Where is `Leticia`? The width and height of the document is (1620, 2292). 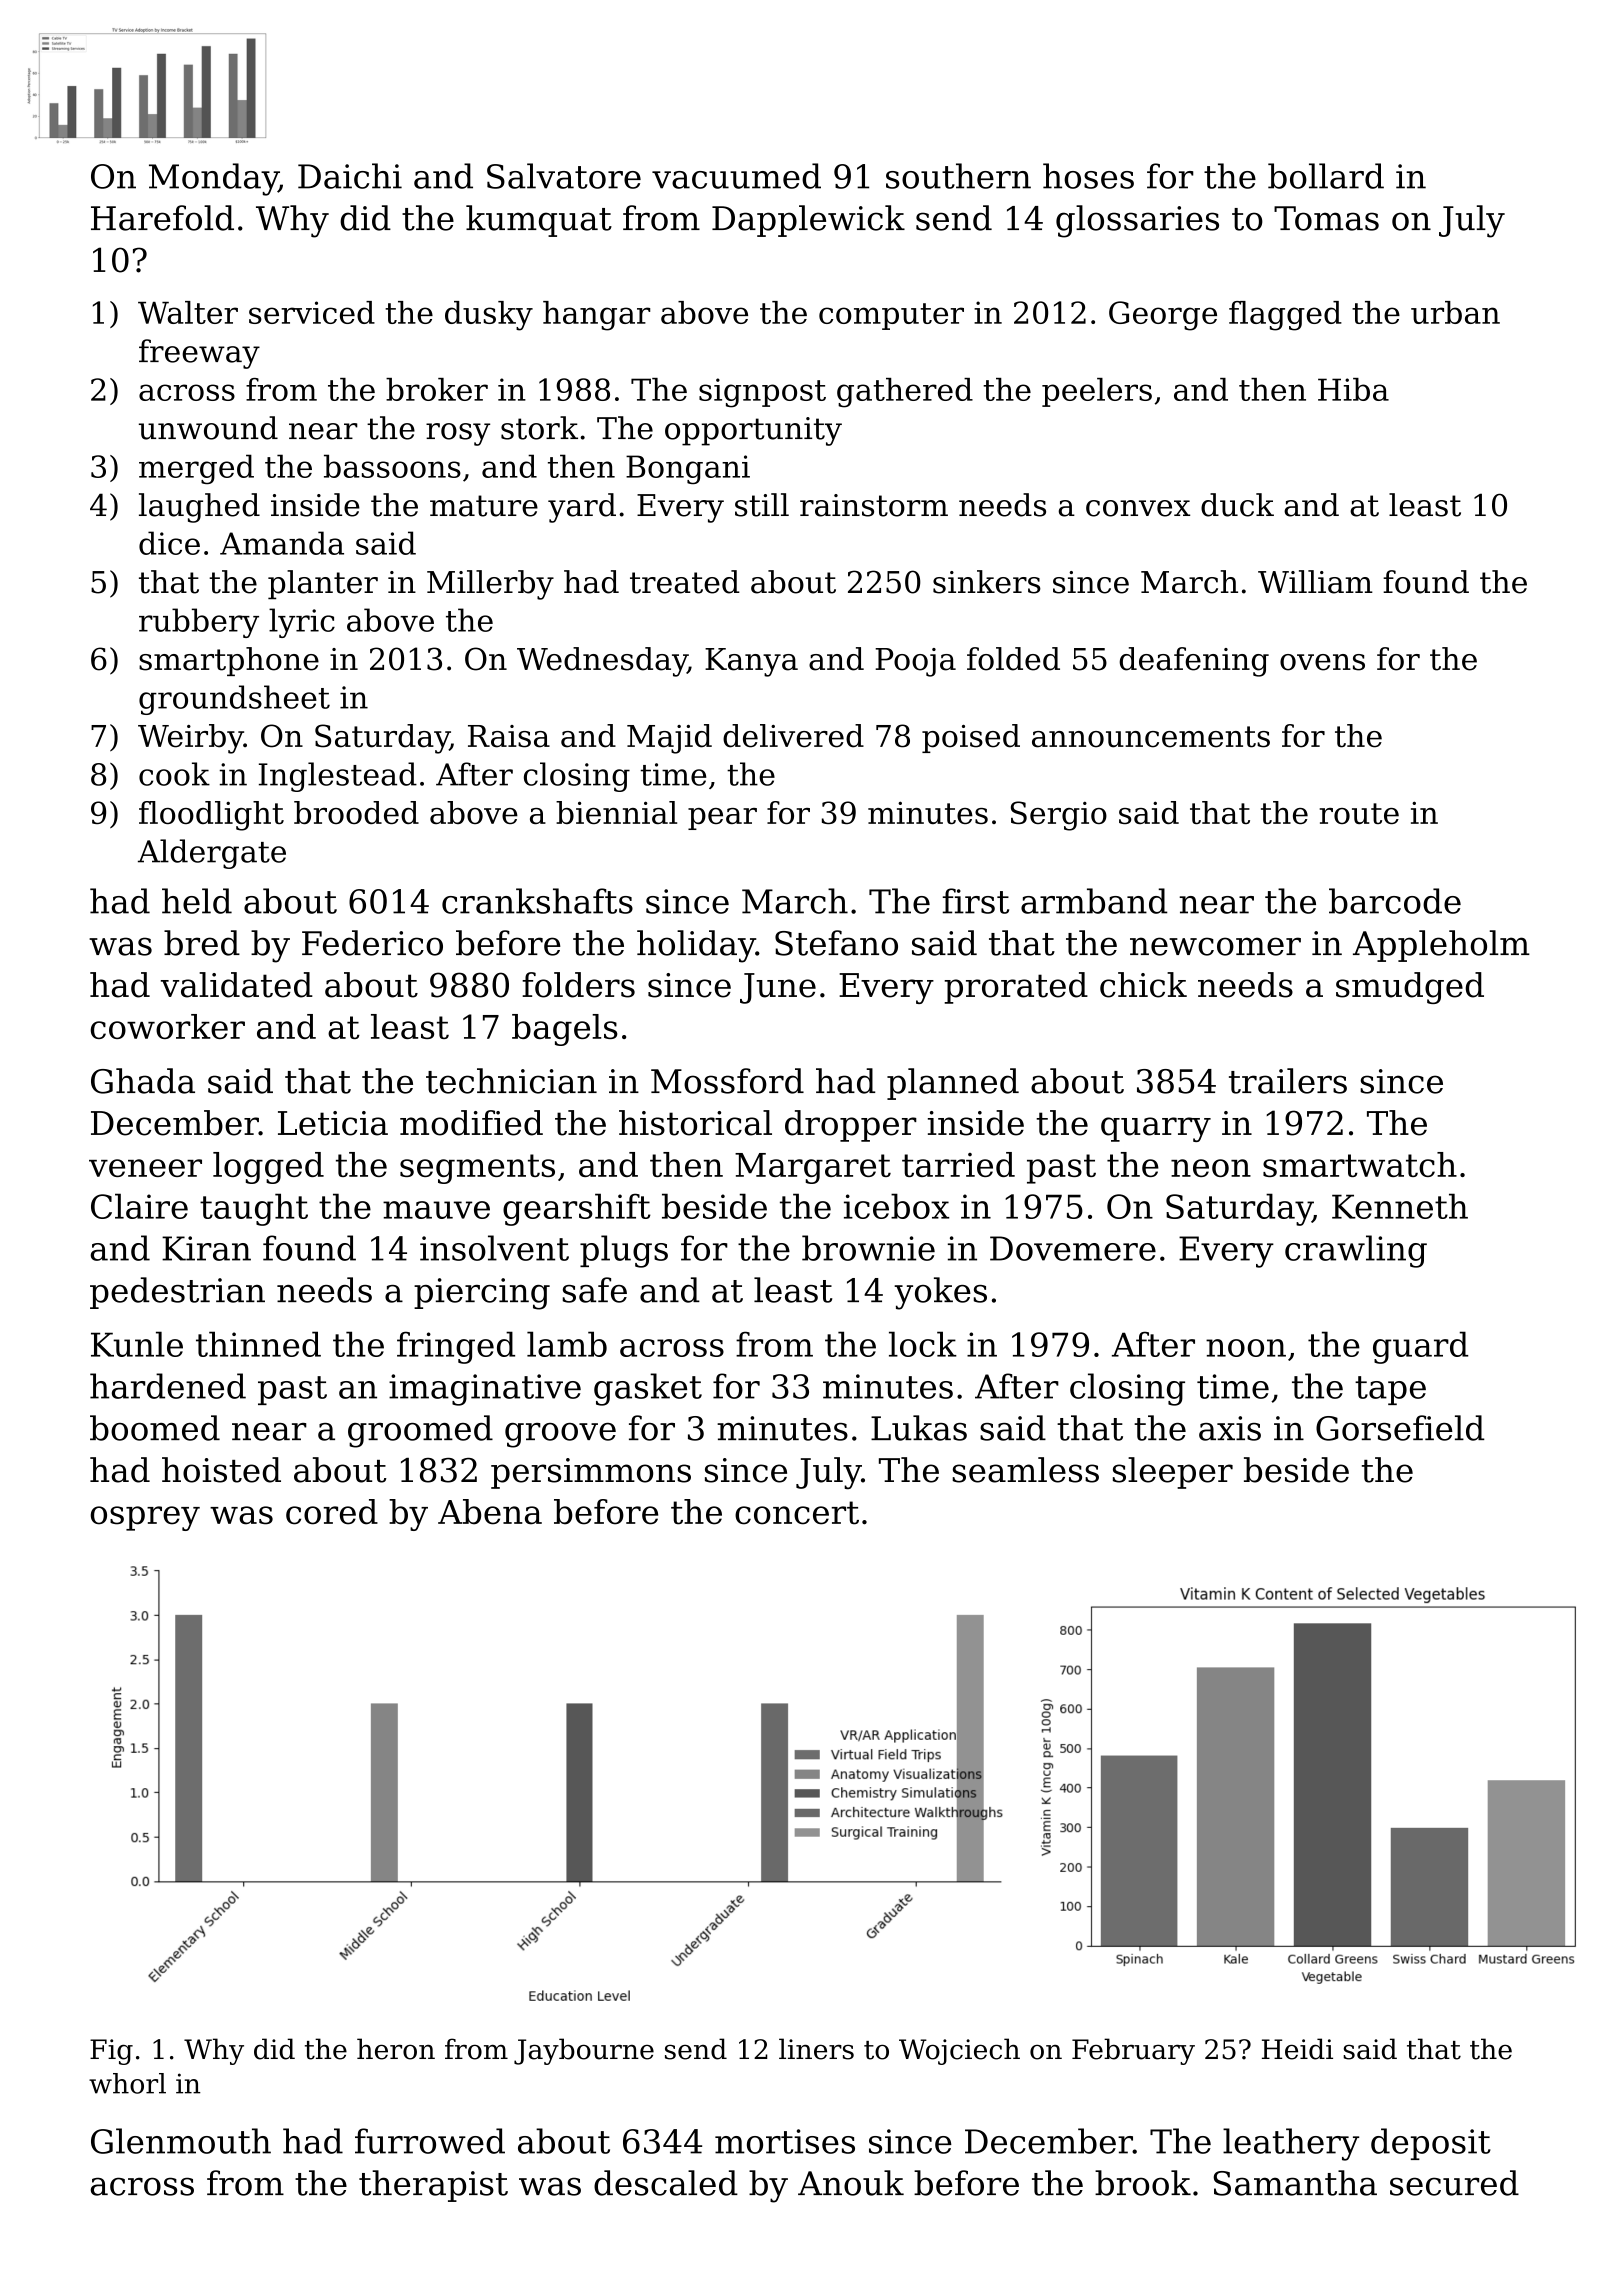 Leticia is located at coordinates (333, 1123).
